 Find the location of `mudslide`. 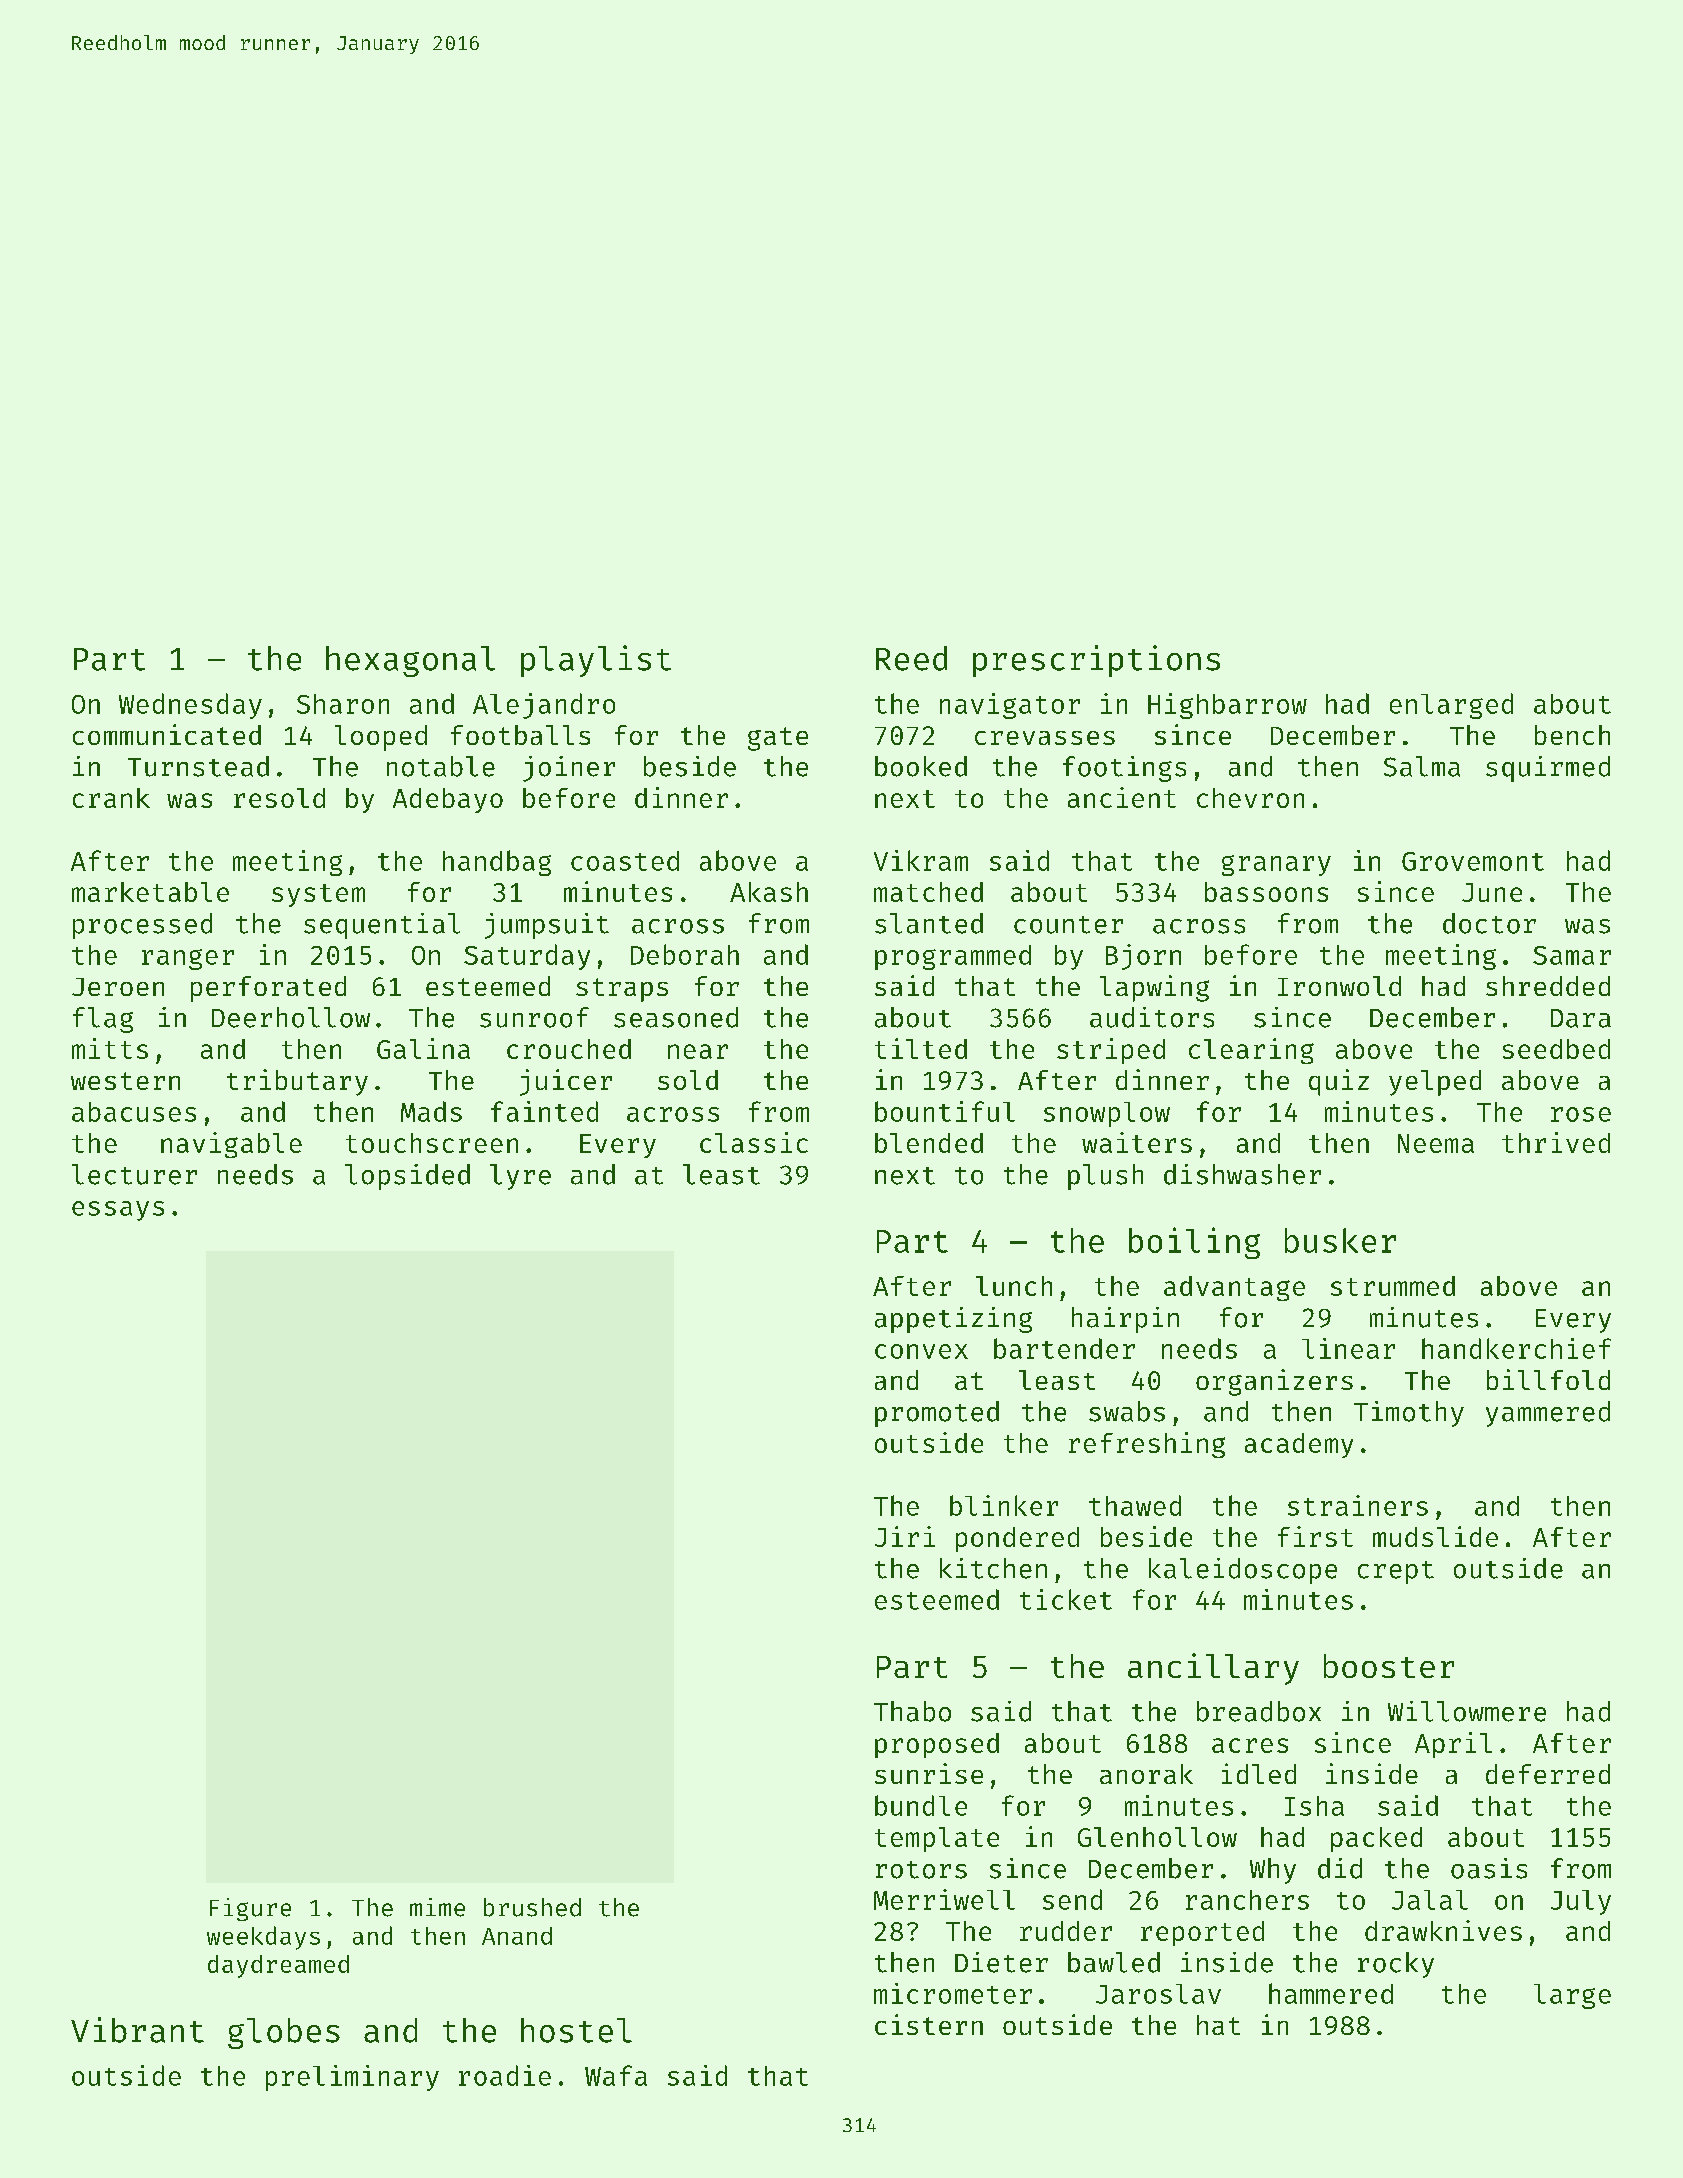

mudslide is located at coordinates (1435, 1536).
